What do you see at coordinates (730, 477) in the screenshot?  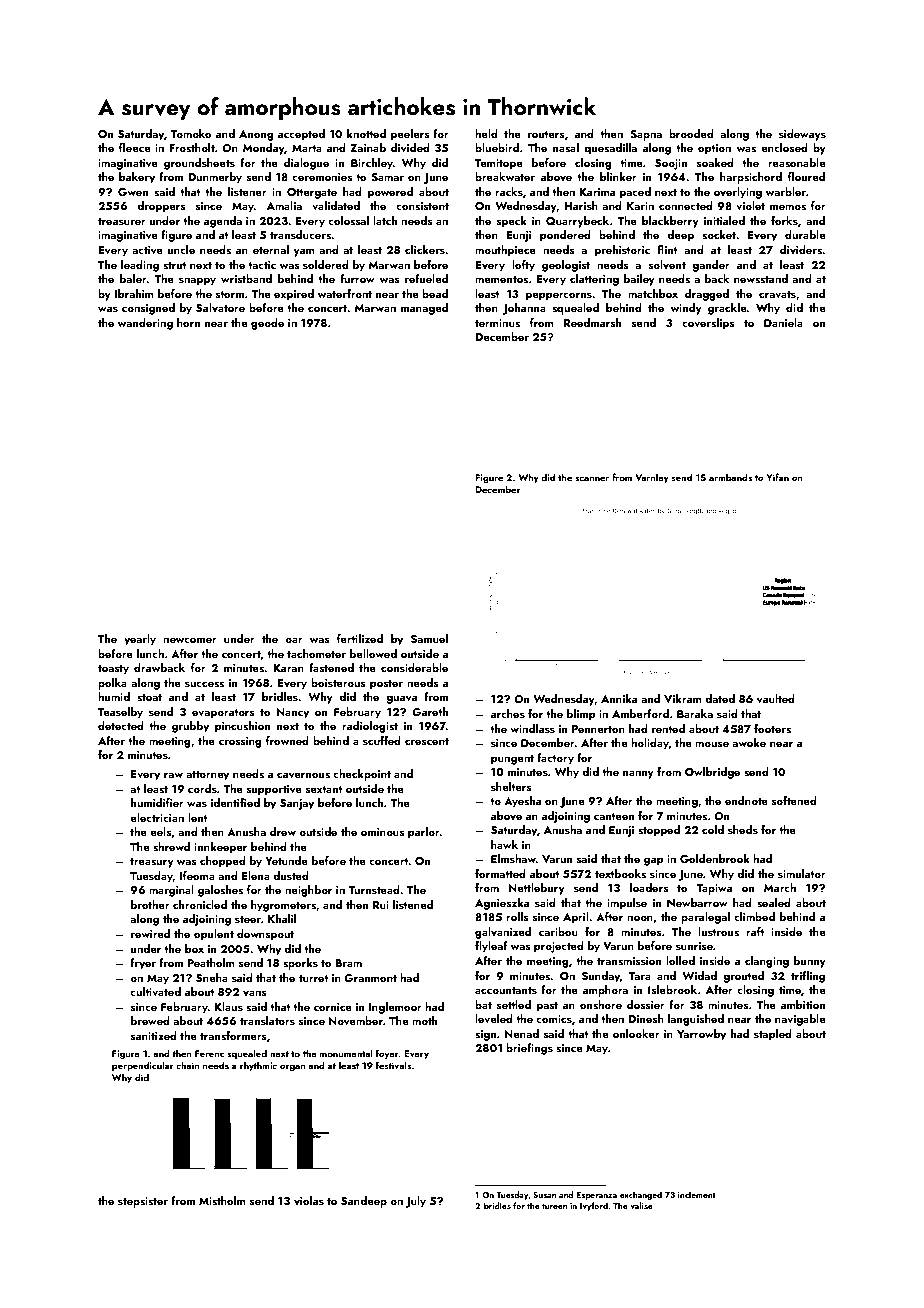 I see `armbands` at bounding box center [730, 477].
